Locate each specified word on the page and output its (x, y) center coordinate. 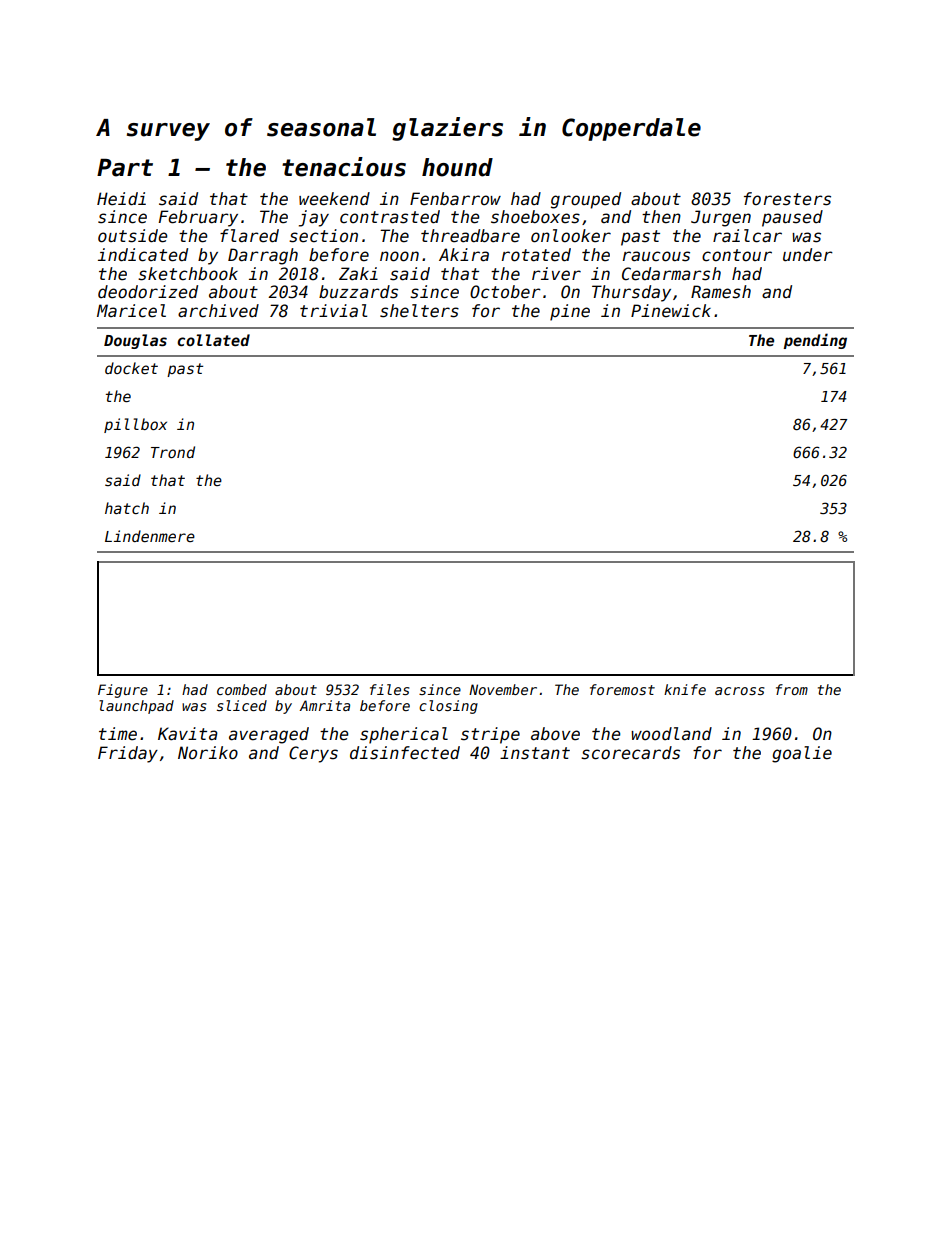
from (792, 689)
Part (125, 168)
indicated (143, 255)
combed (242, 689)
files (389, 689)
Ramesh (721, 292)
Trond (173, 452)
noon (399, 256)
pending (815, 341)
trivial (333, 311)
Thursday (631, 293)
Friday (128, 754)
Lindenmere (150, 536)
